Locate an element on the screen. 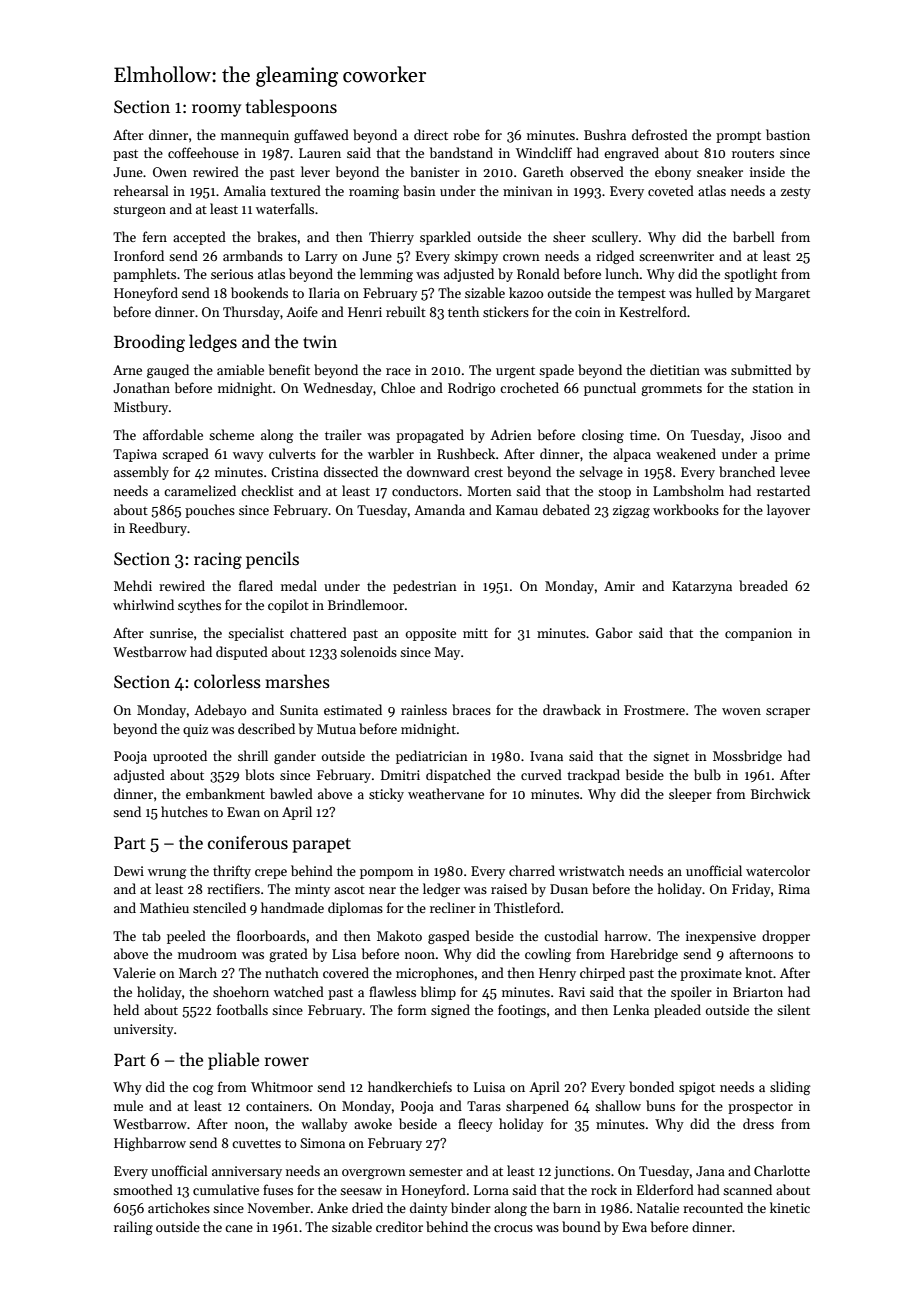 Image resolution: width=924 pixels, height=1308 pixels. tablespoons is located at coordinates (291, 108).
